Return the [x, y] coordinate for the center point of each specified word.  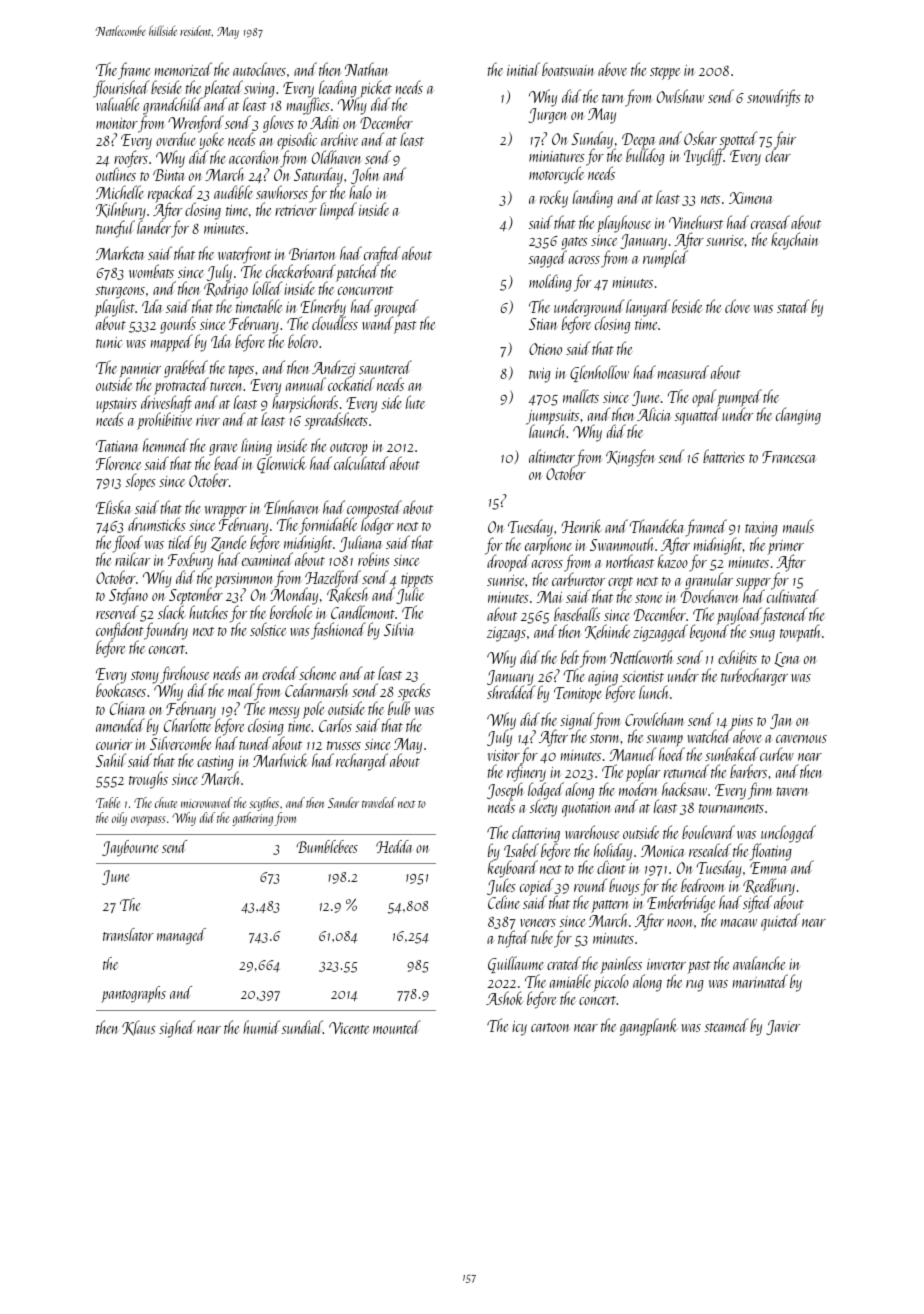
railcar [132, 559]
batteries [724, 456]
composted [374, 509]
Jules [501, 887]
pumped [739, 398]
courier [114, 744]
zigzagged [660, 633]
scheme [317, 673]
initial [523, 69]
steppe [665, 73]
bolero [303, 341]
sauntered [385, 367]
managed [181, 936]
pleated [223, 89]
